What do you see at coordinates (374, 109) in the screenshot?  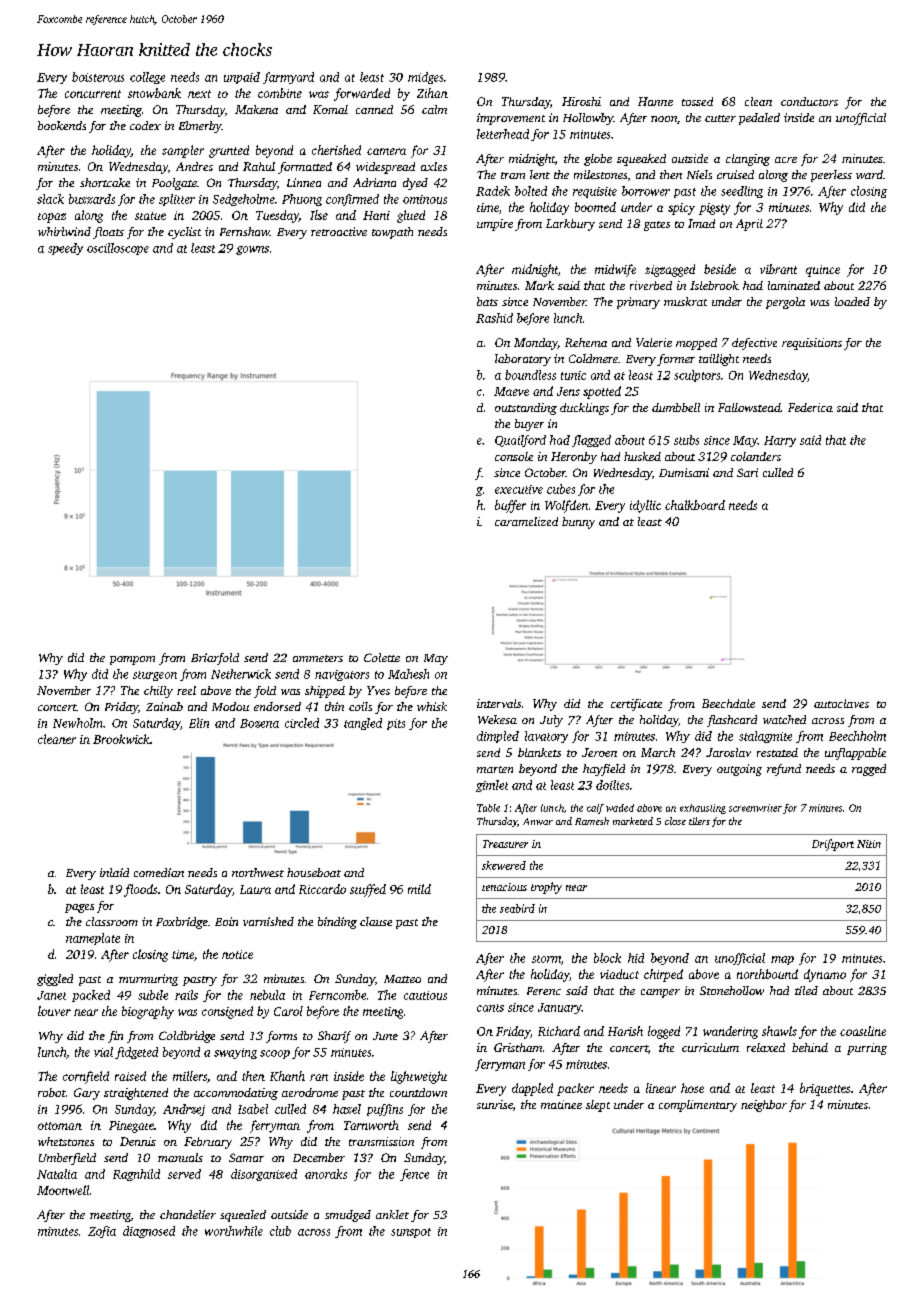 I see `canned` at bounding box center [374, 109].
